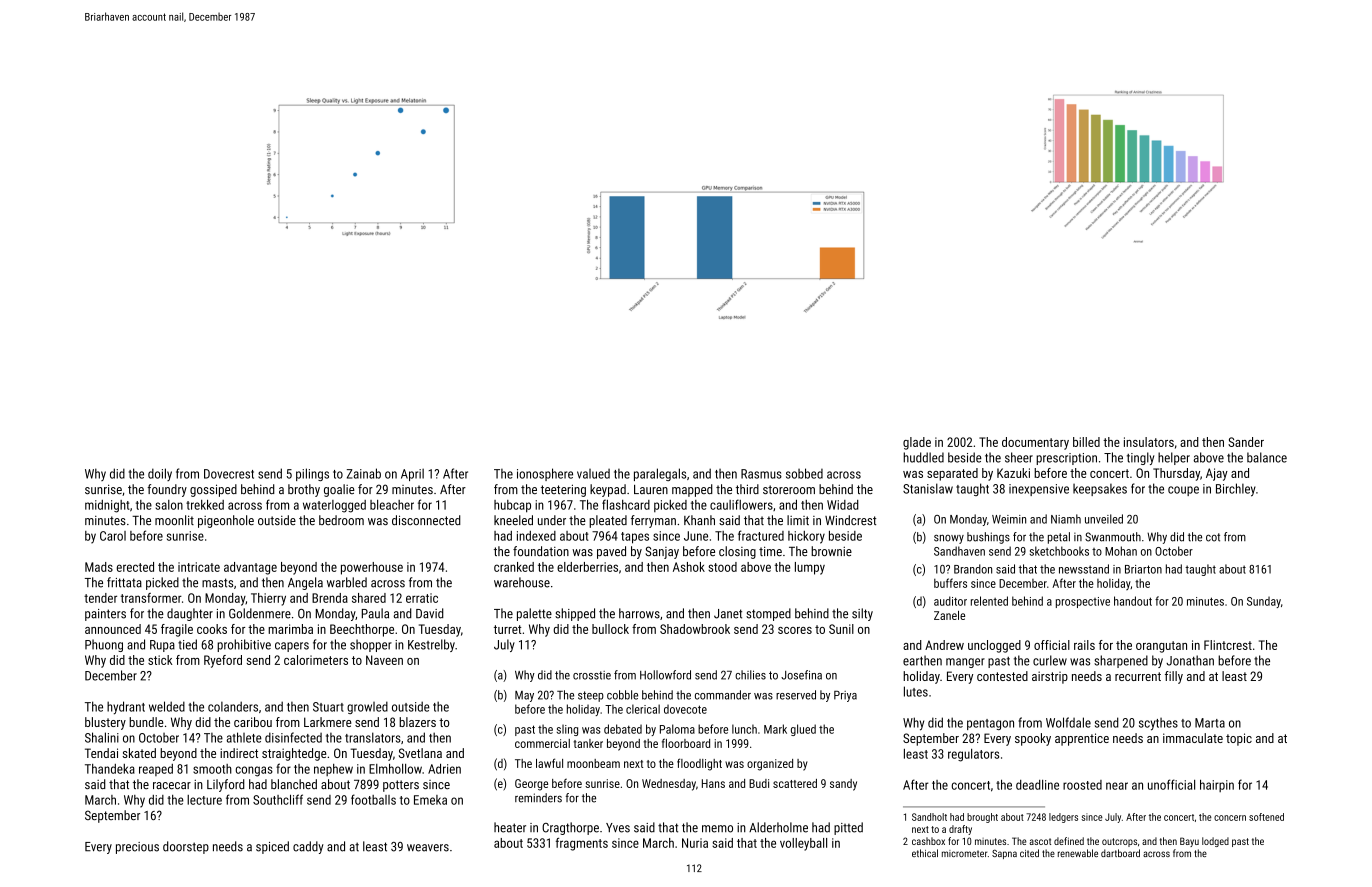  What do you see at coordinates (1050, 677) in the image?
I see `airstrip` at bounding box center [1050, 677].
